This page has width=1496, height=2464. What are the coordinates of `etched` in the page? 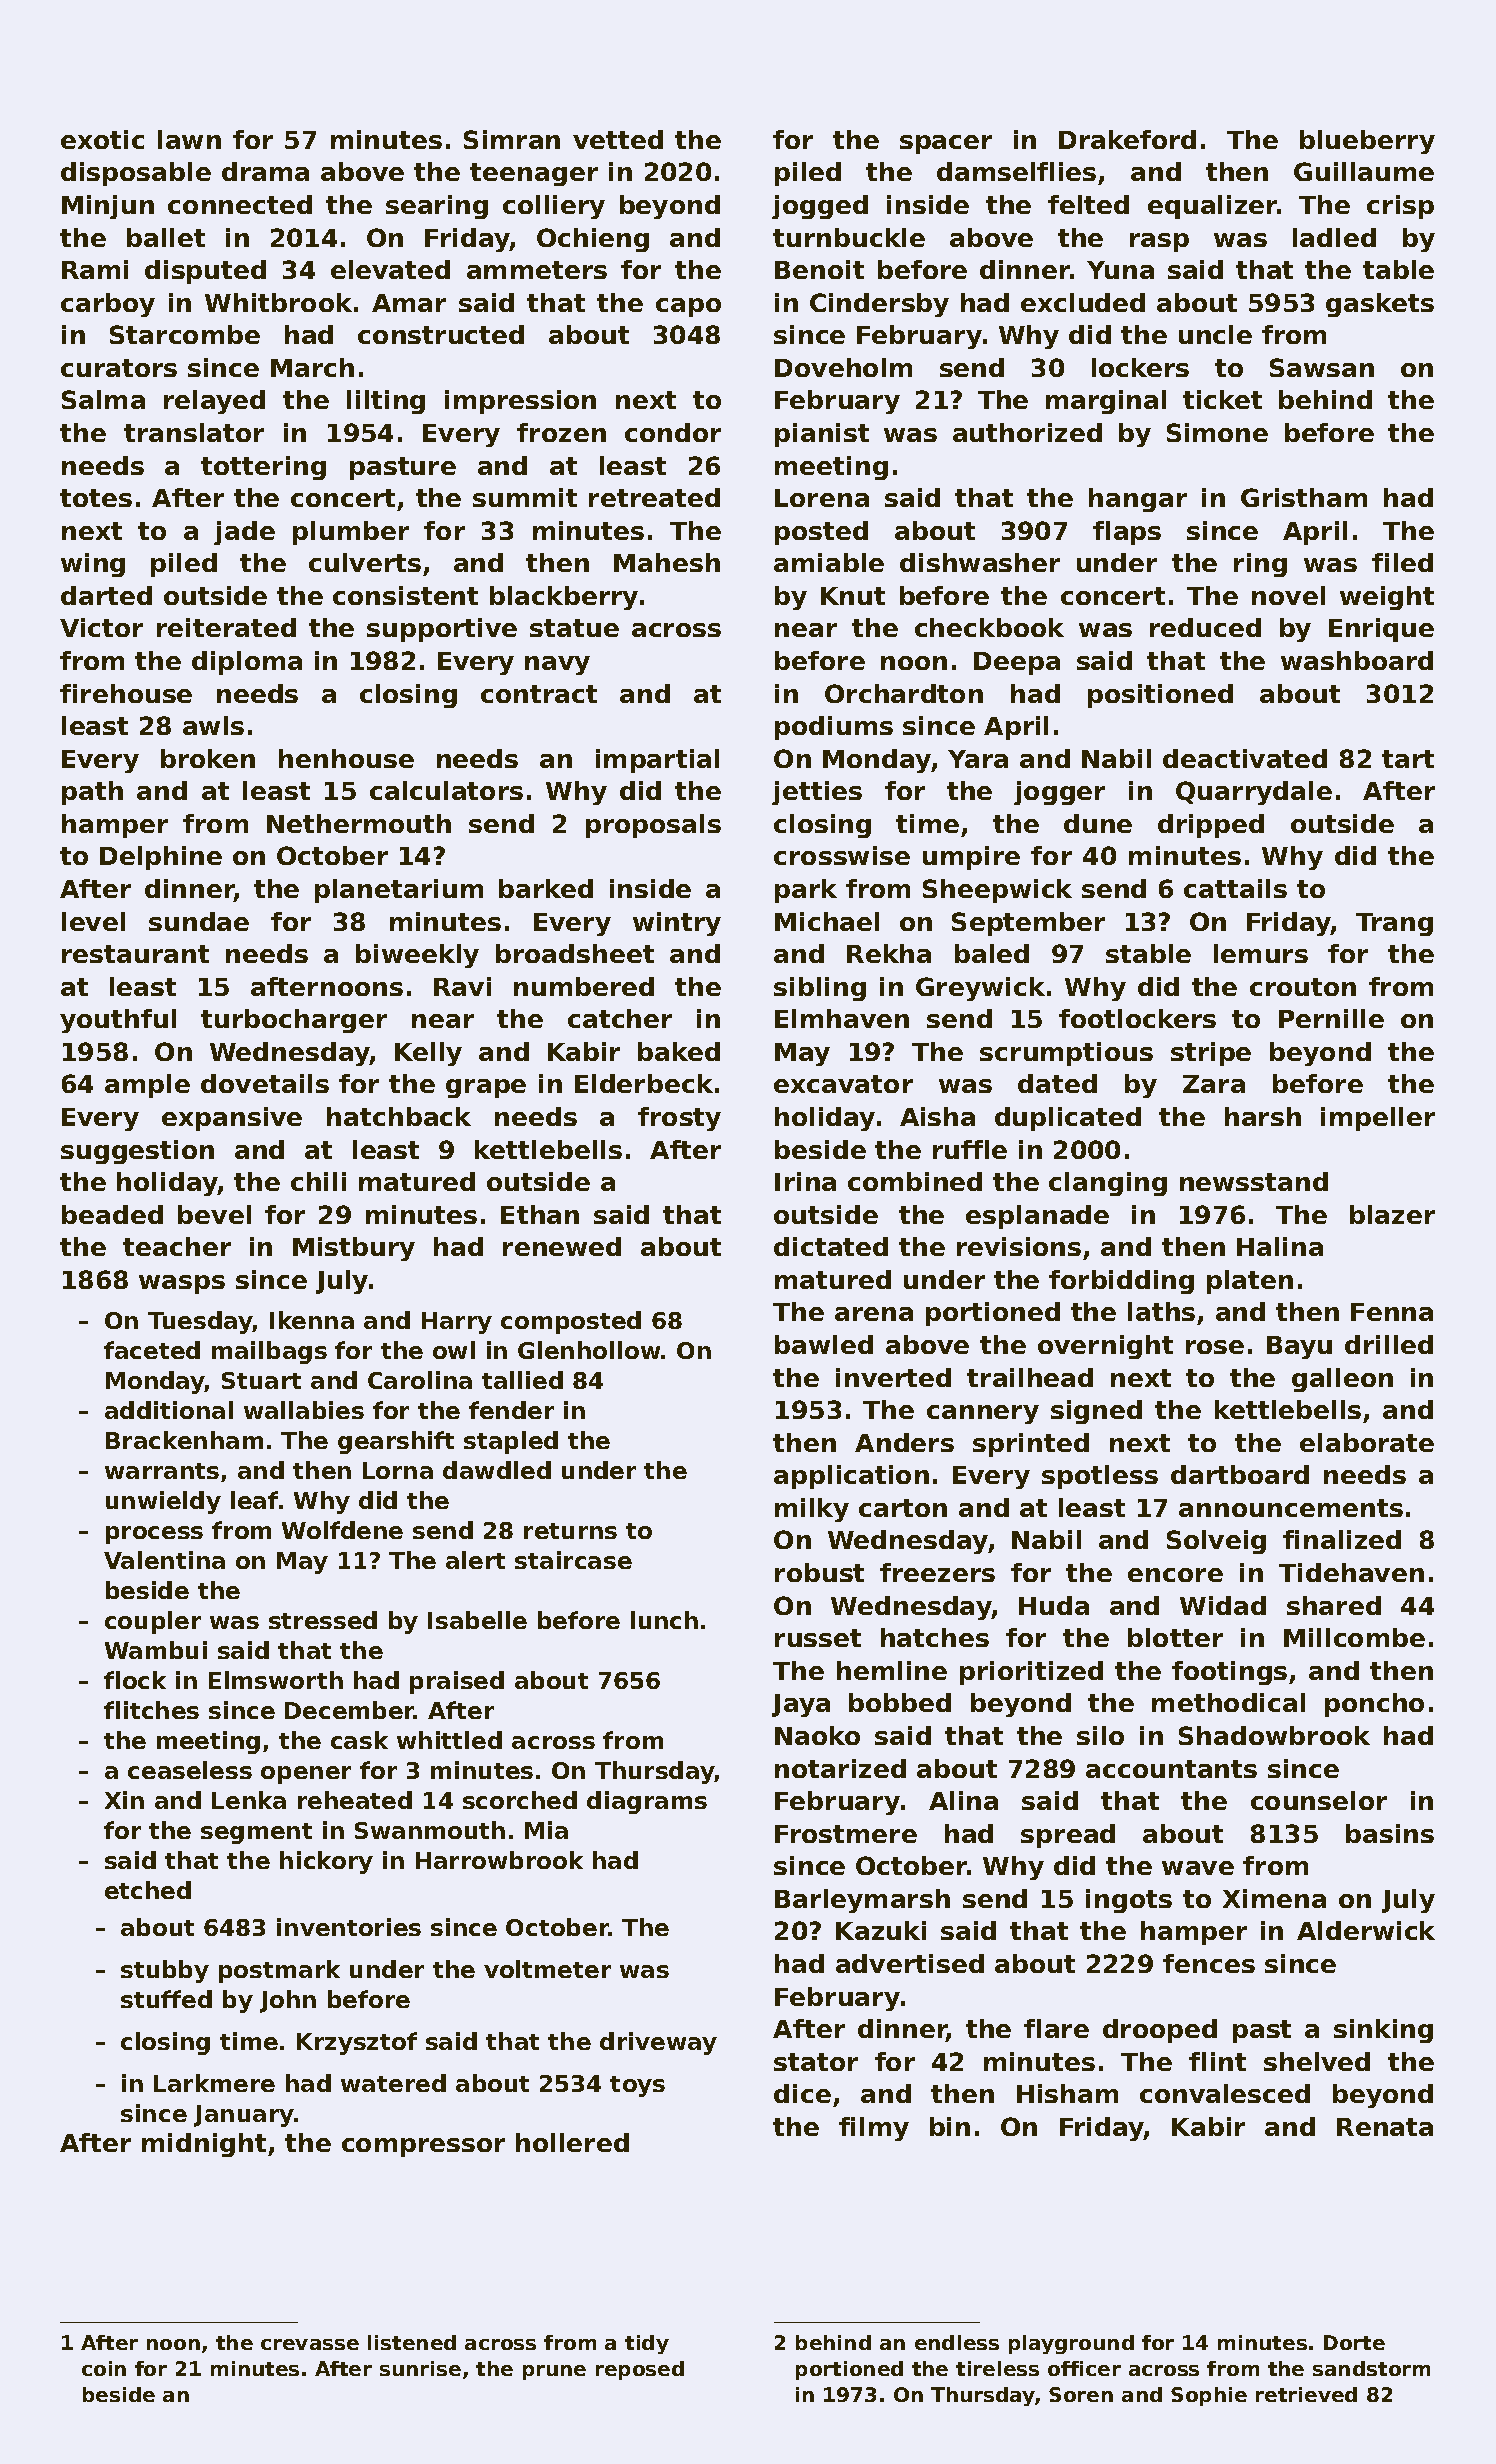 It's located at (148, 1890).
